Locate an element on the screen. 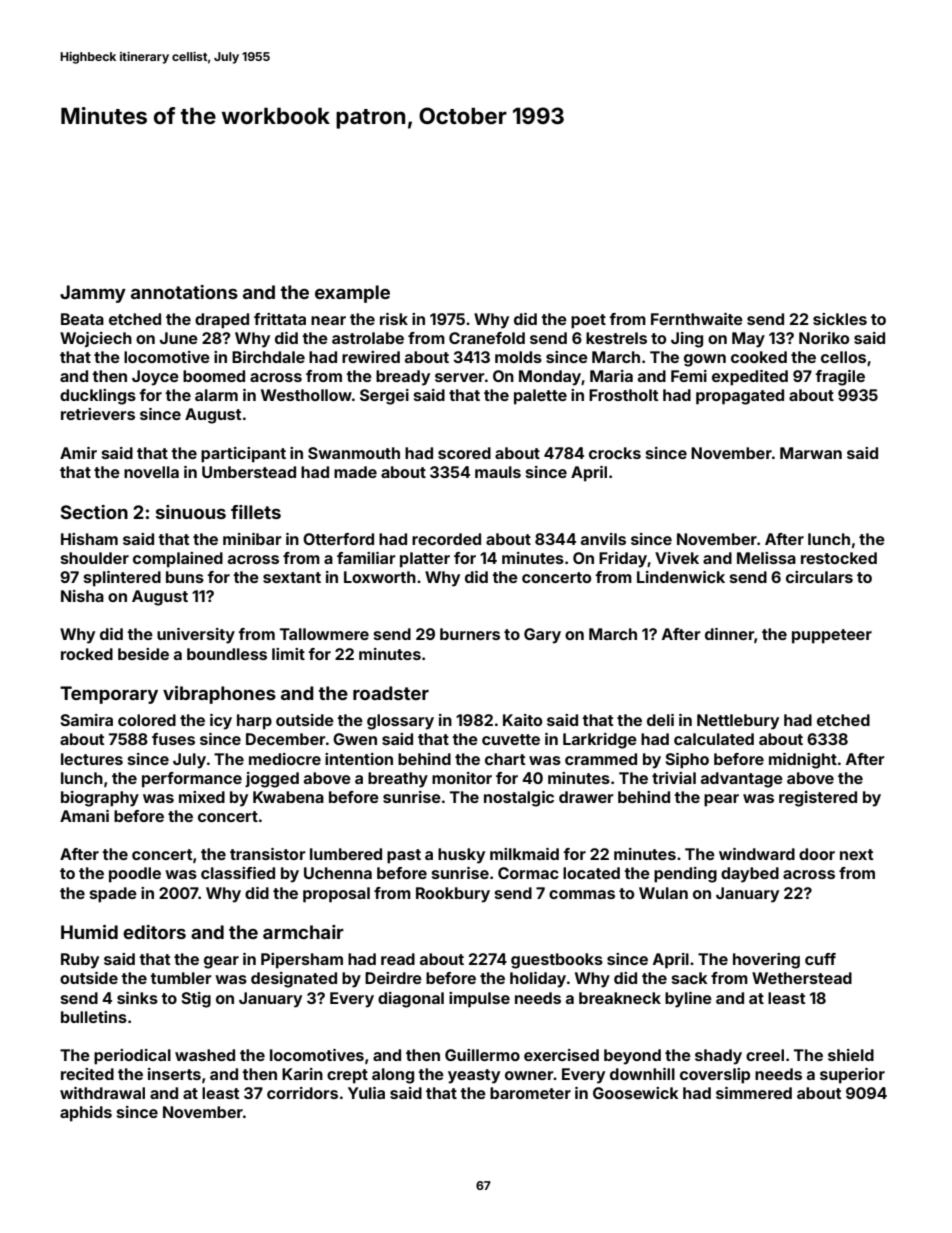  cuff is located at coordinates (820, 959).
